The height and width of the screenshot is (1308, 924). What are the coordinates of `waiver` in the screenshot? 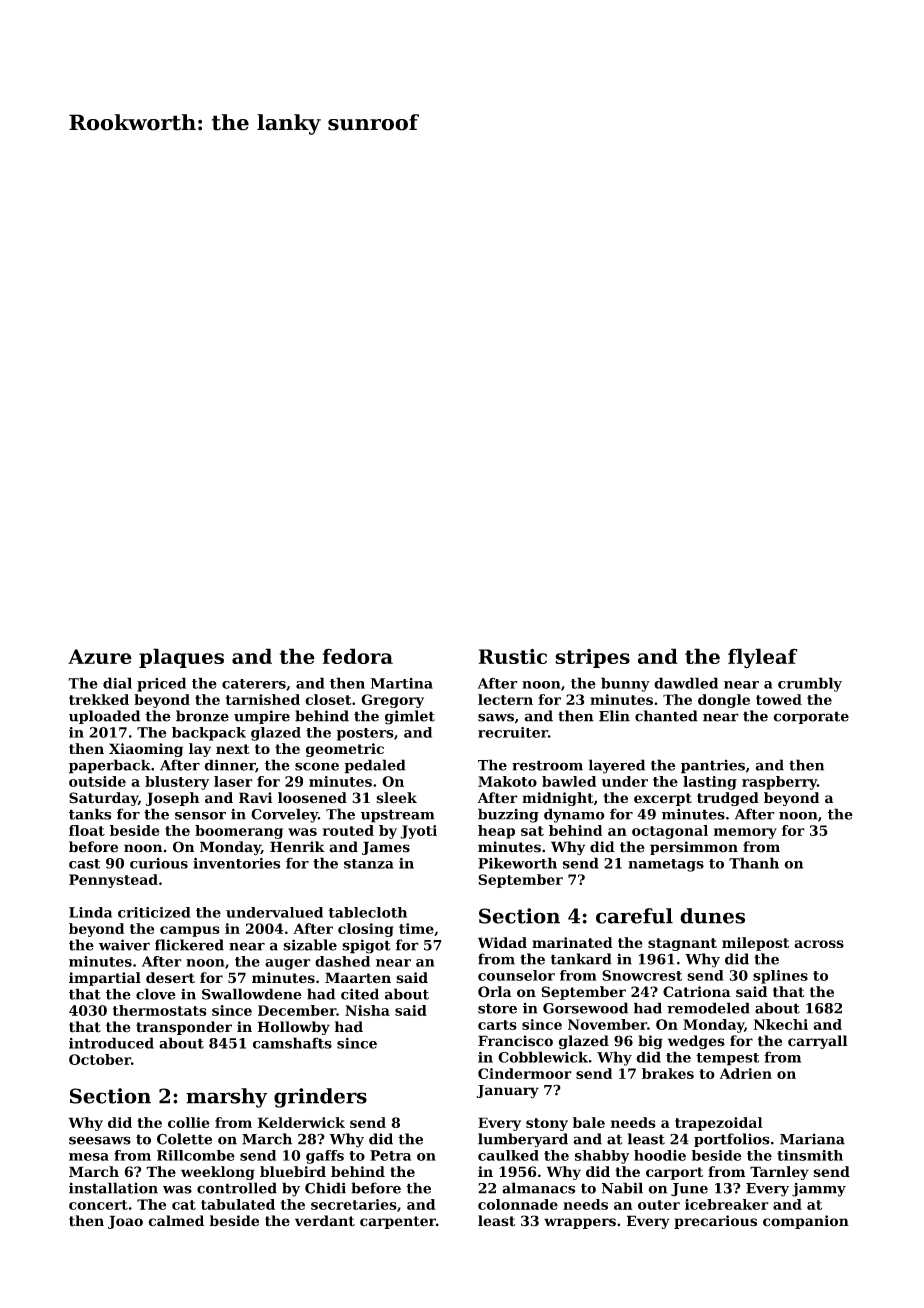 It's located at (124, 945).
